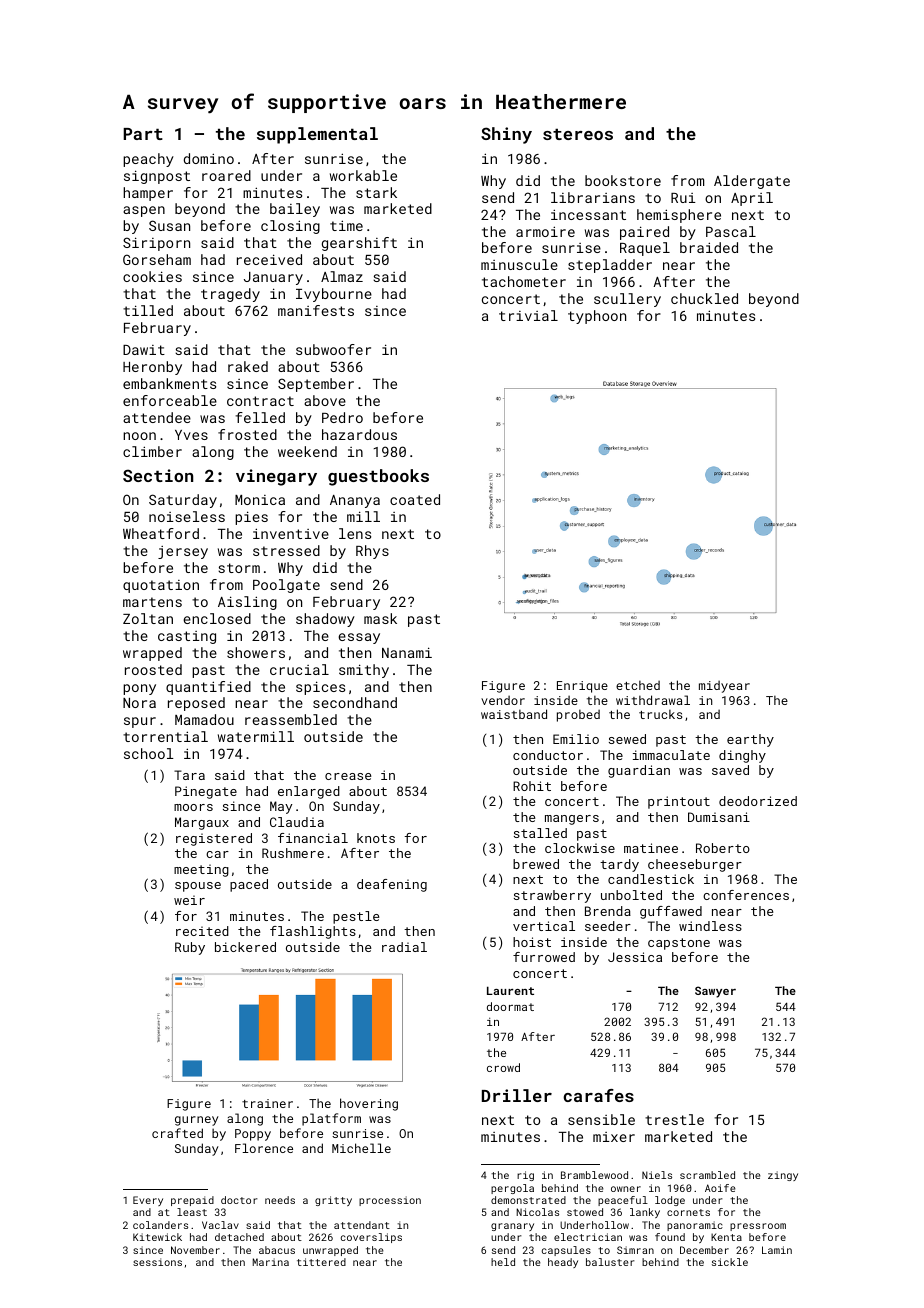 The height and width of the document is (1308, 924). I want to click on unbolted, so click(631, 895).
